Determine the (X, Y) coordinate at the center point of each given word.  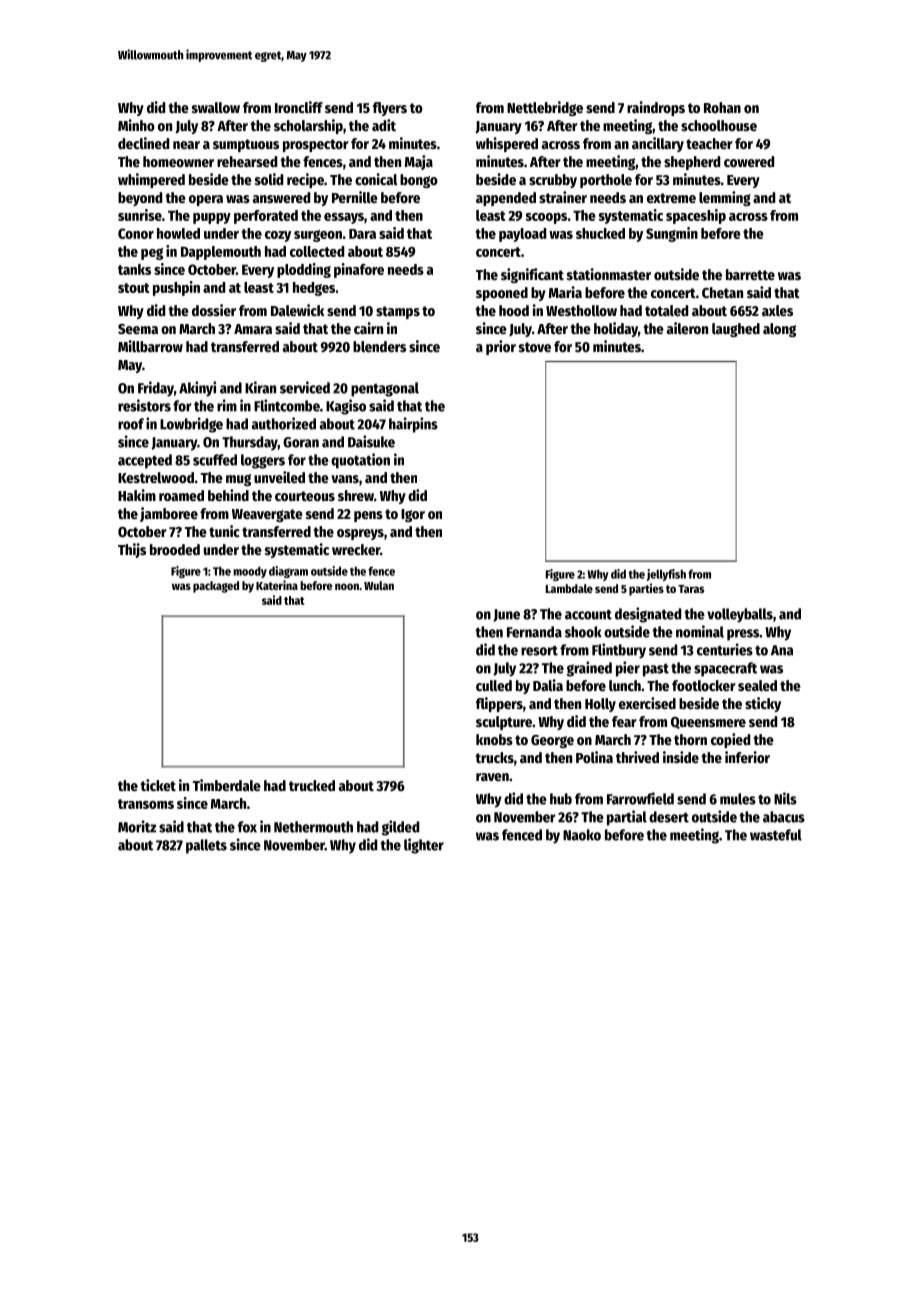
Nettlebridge (545, 108)
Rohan (722, 107)
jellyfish (666, 575)
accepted (145, 461)
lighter (424, 846)
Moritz (137, 826)
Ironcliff (299, 107)
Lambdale (569, 588)
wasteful (776, 835)
